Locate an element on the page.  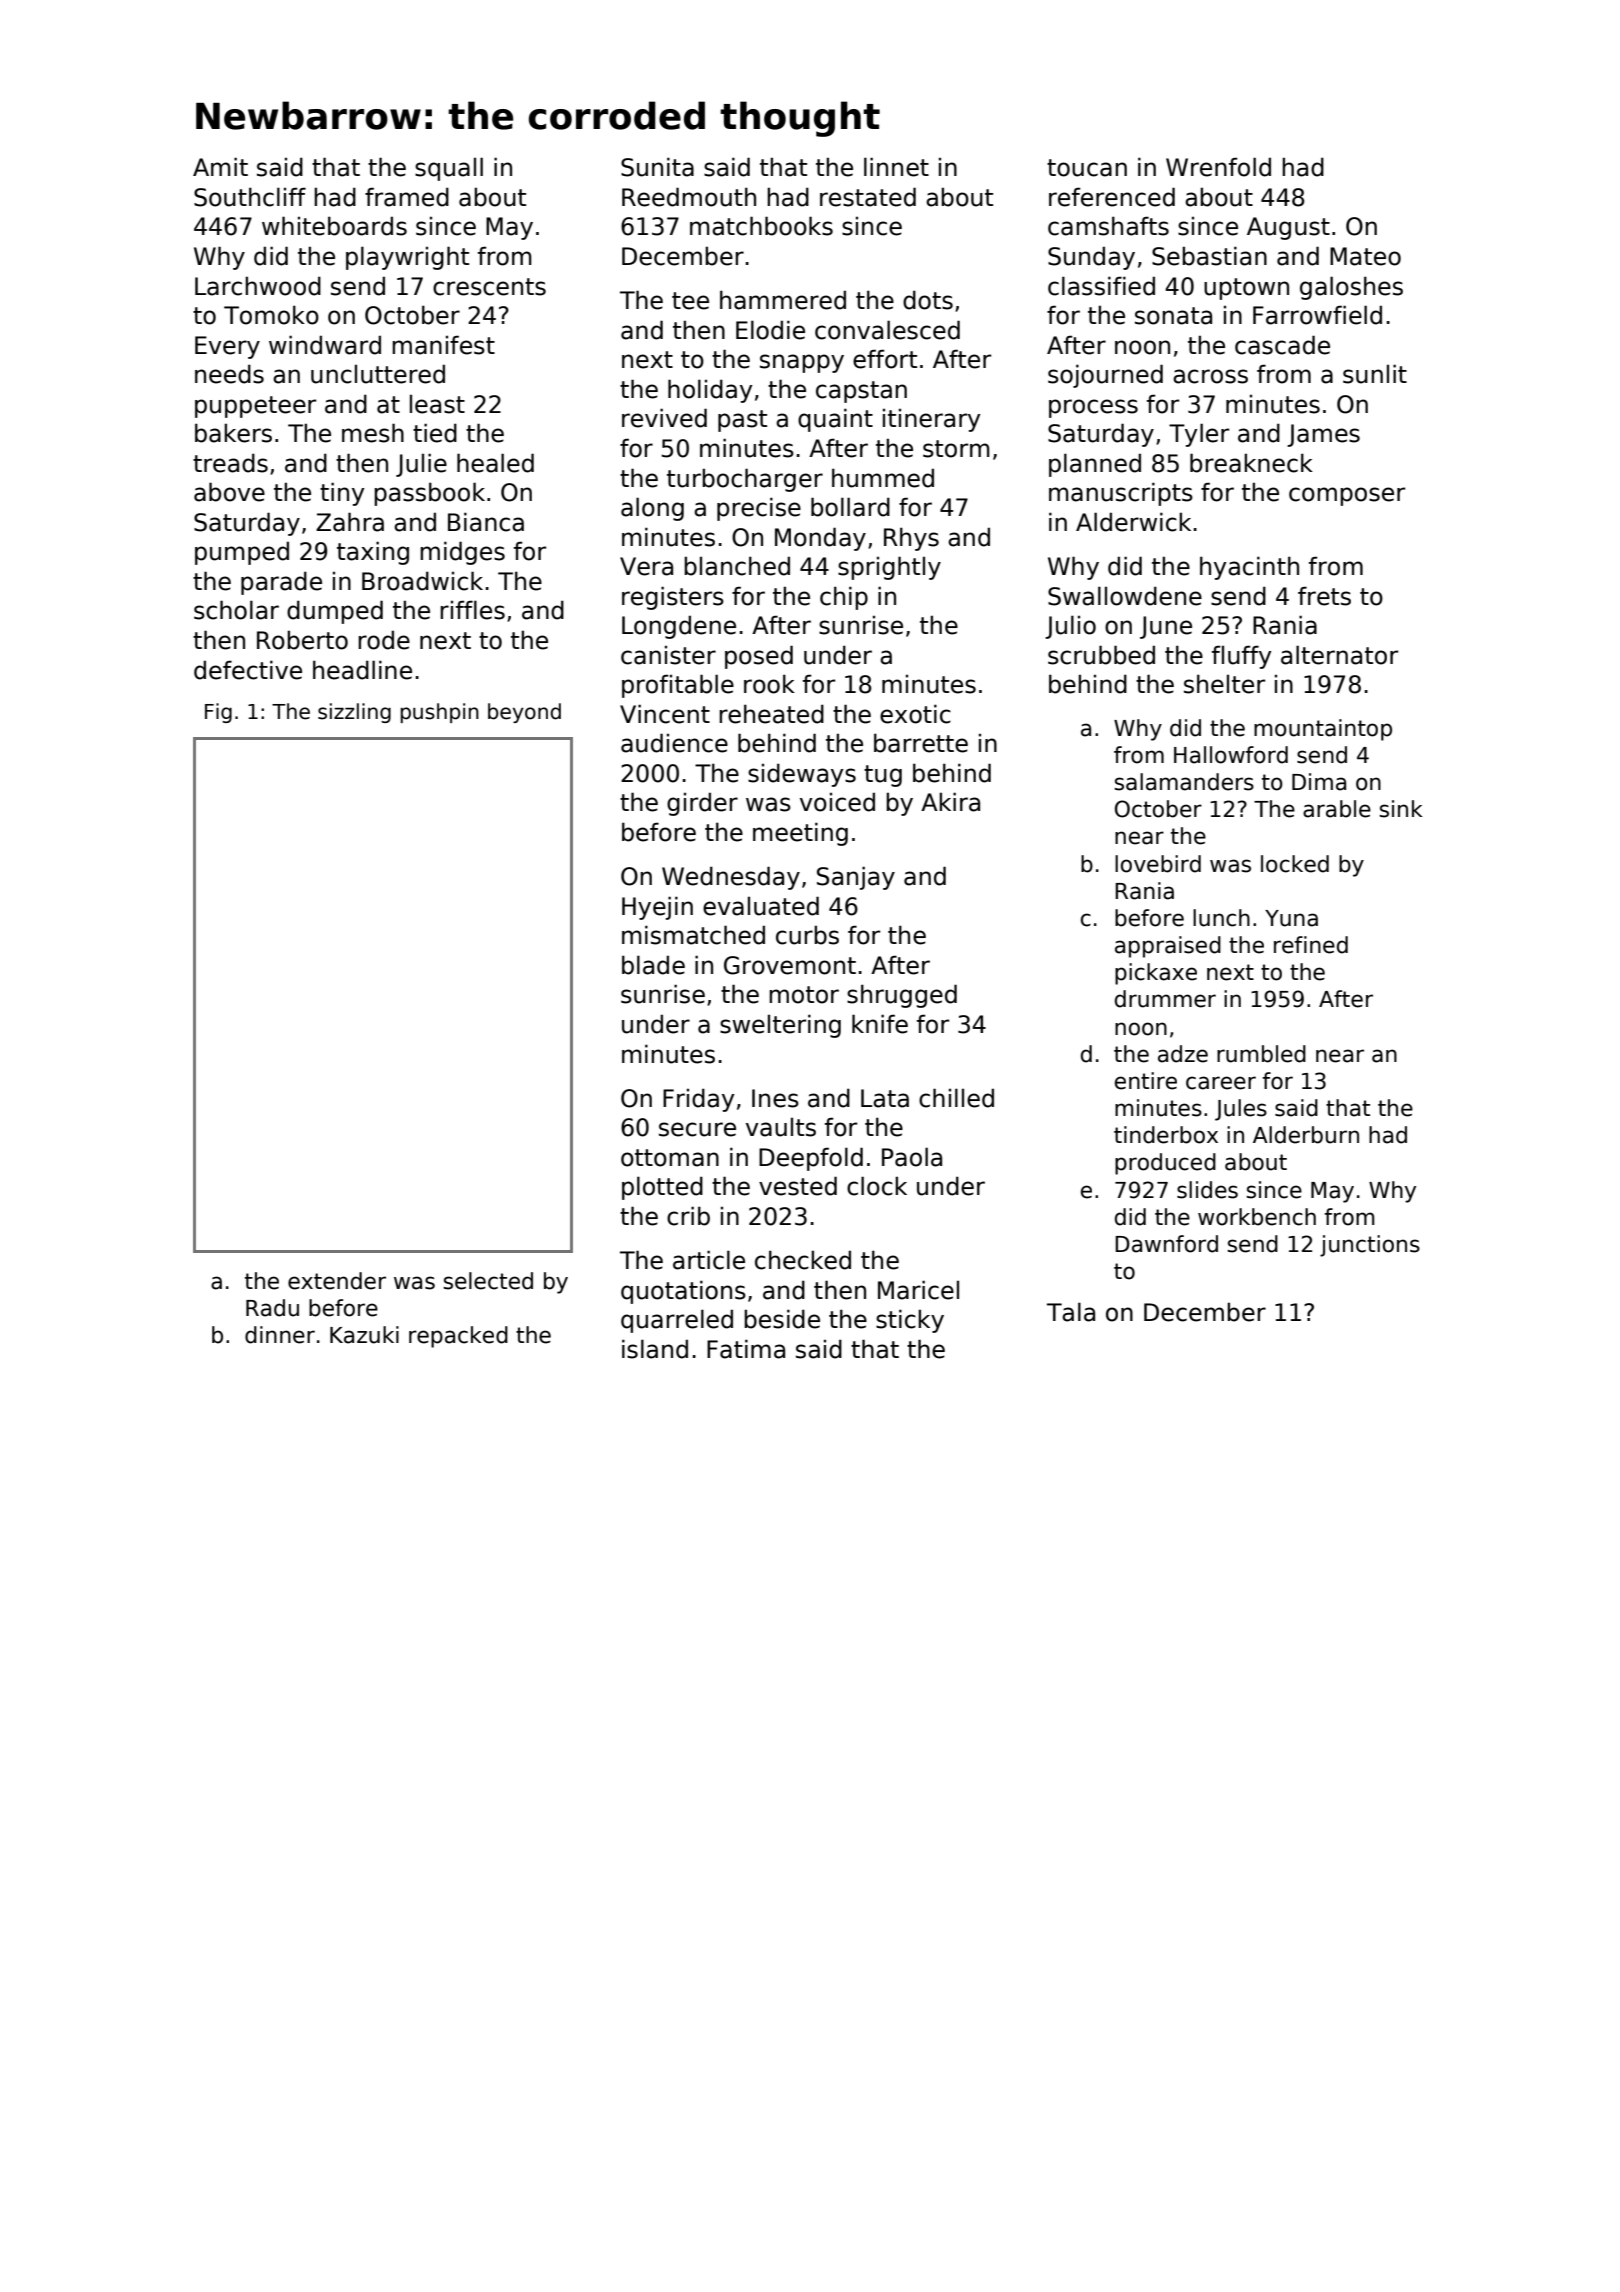
dinner is located at coordinates (280, 1335).
